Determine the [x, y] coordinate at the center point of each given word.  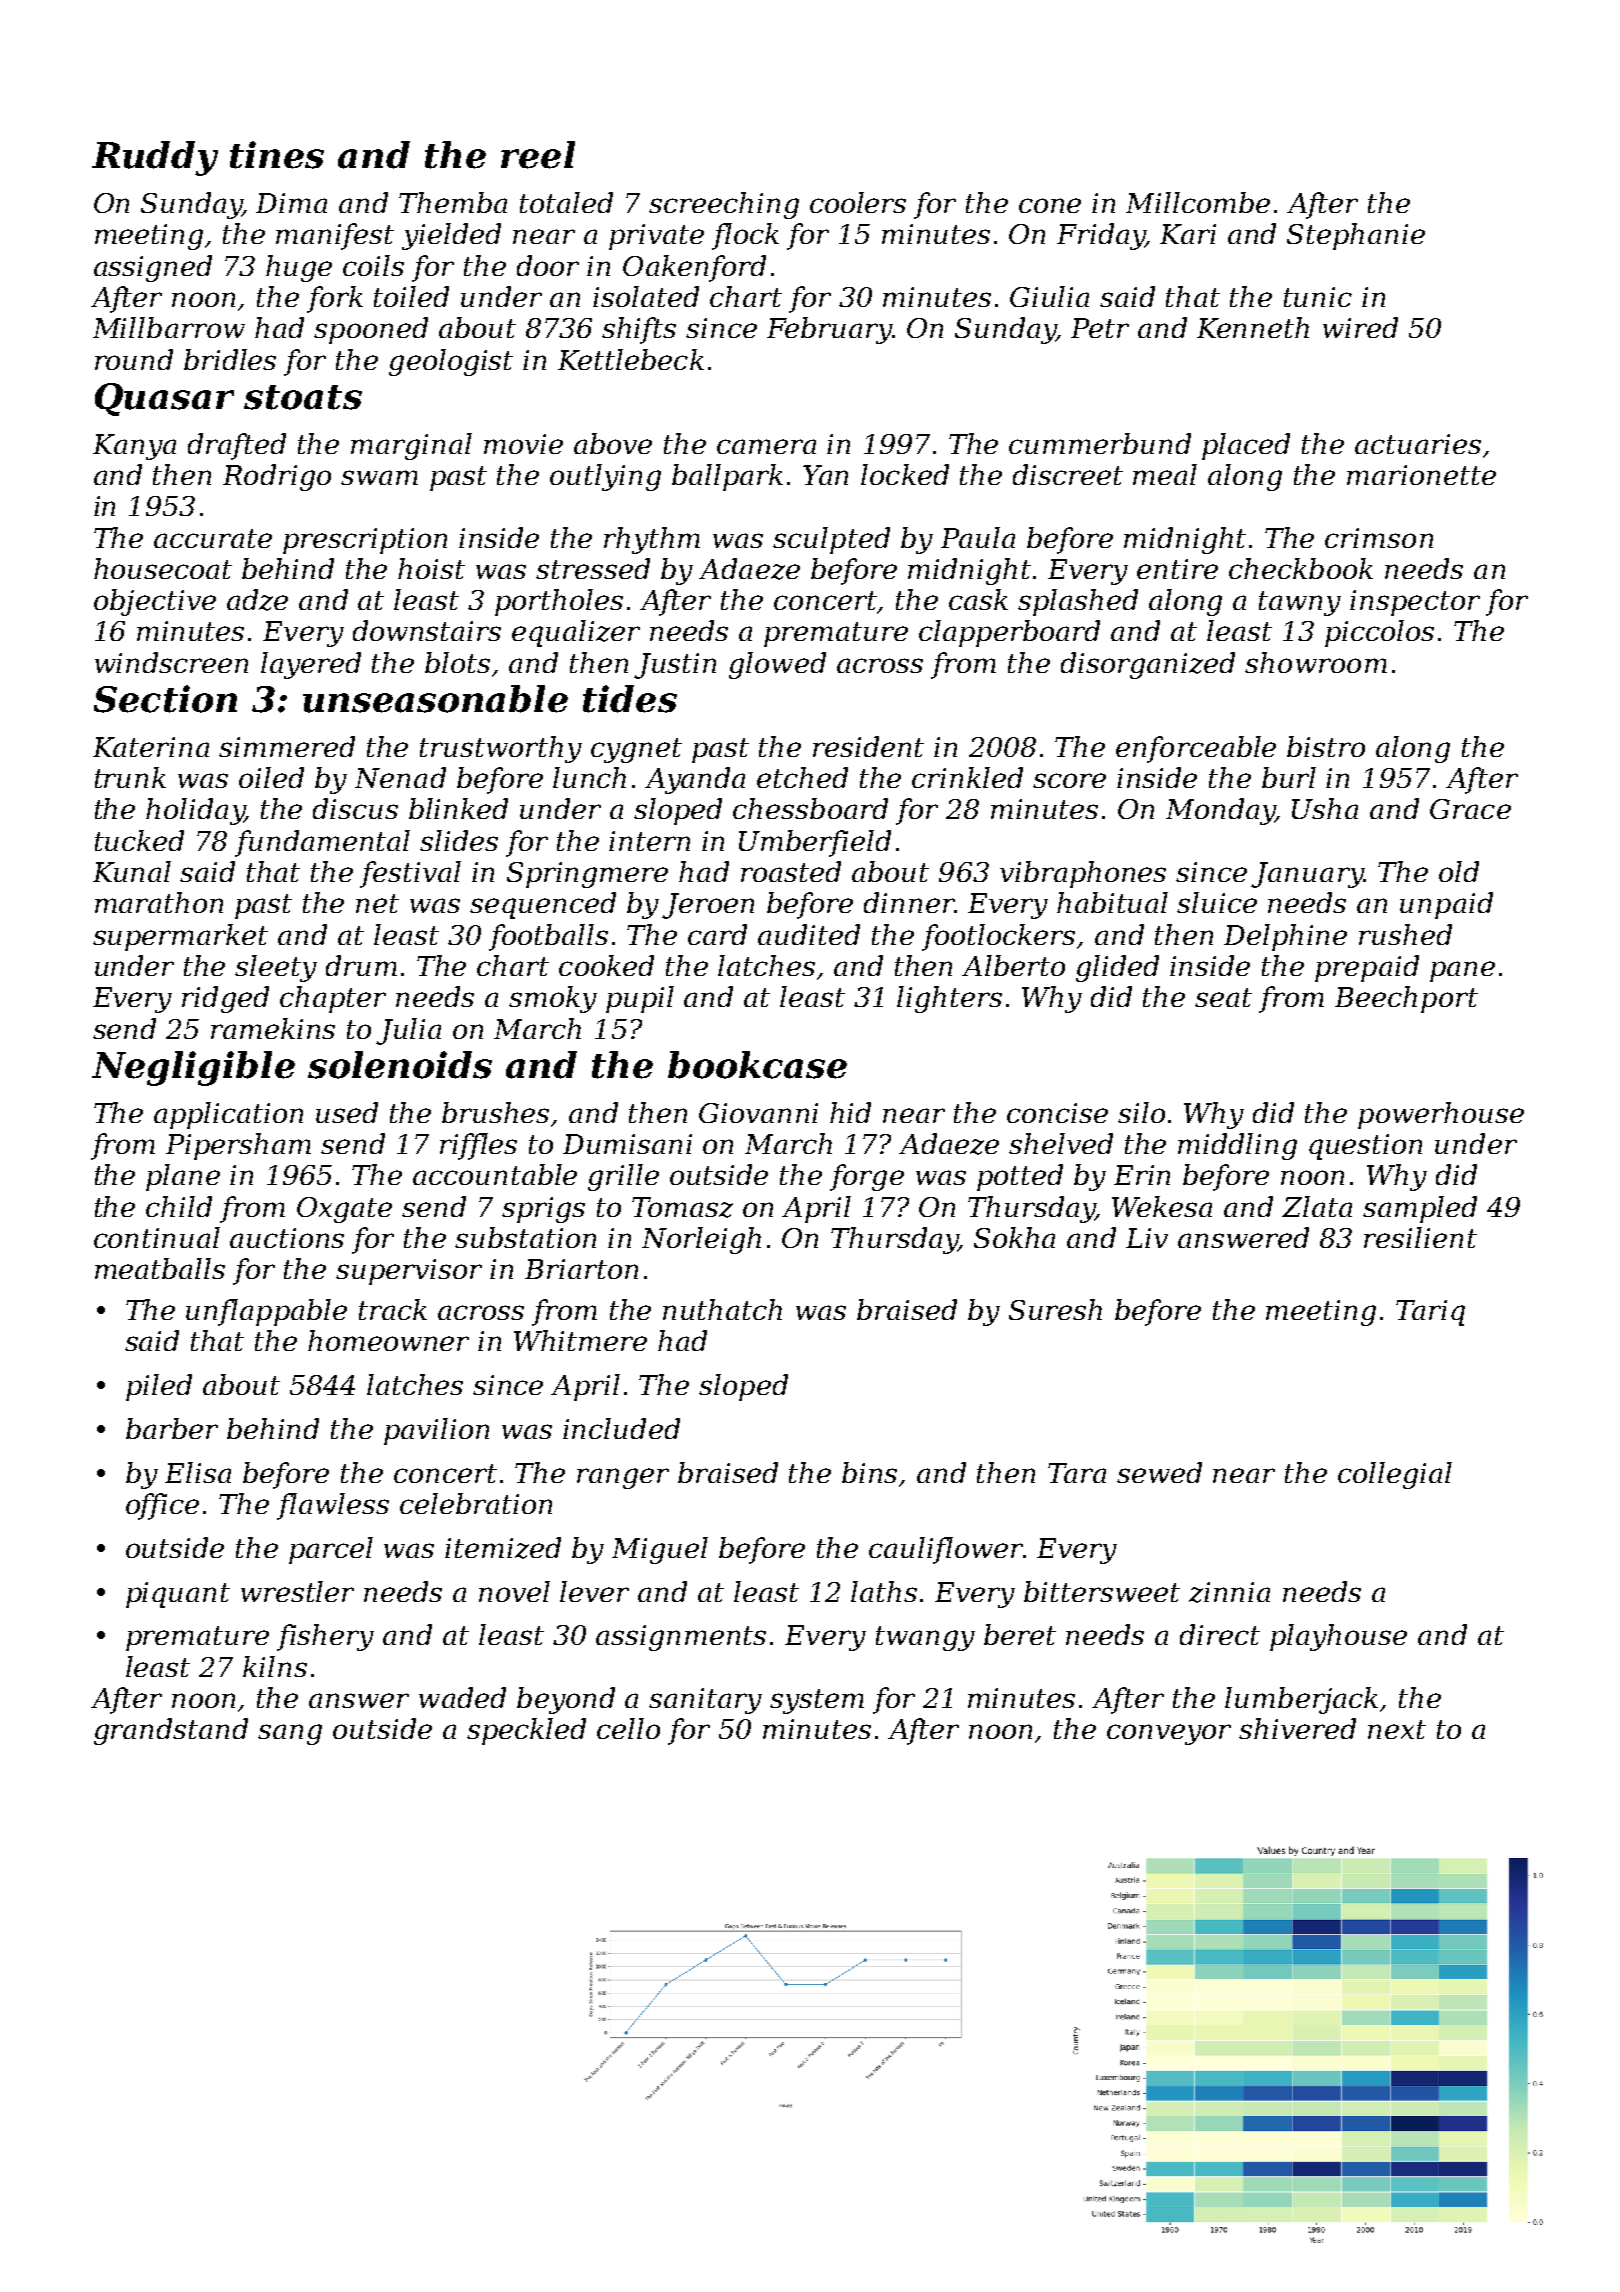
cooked [606, 965]
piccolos [1379, 633]
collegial [1395, 1475]
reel [538, 155]
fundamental [322, 843]
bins [869, 1472]
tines [277, 155]
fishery [325, 1637]
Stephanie [1356, 236]
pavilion [436, 1431]
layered [311, 665]
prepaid [1367, 968]
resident [868, 746]
